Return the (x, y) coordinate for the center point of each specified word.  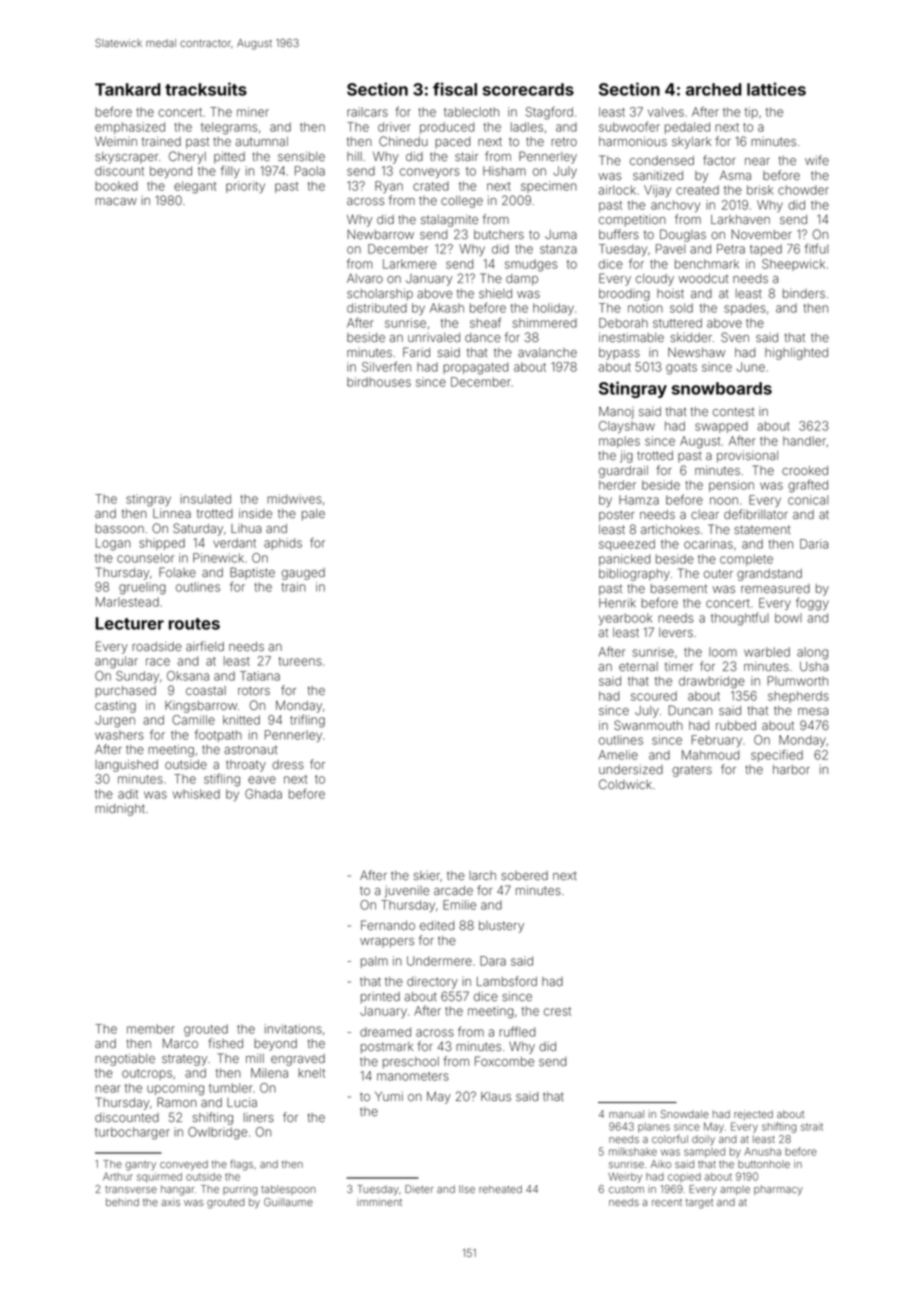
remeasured (775, 588)
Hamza (639, 500)
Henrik (617, 603)
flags (241, 1165)
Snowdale (685, 1114)
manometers (413, 1076)
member (151, 1029)
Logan (113, 544)
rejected (753, 1115)
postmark (387, 1048)
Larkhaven (740, 219)
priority (245, 187)
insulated (205, 499)
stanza (558, 249)
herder (617, 485)
